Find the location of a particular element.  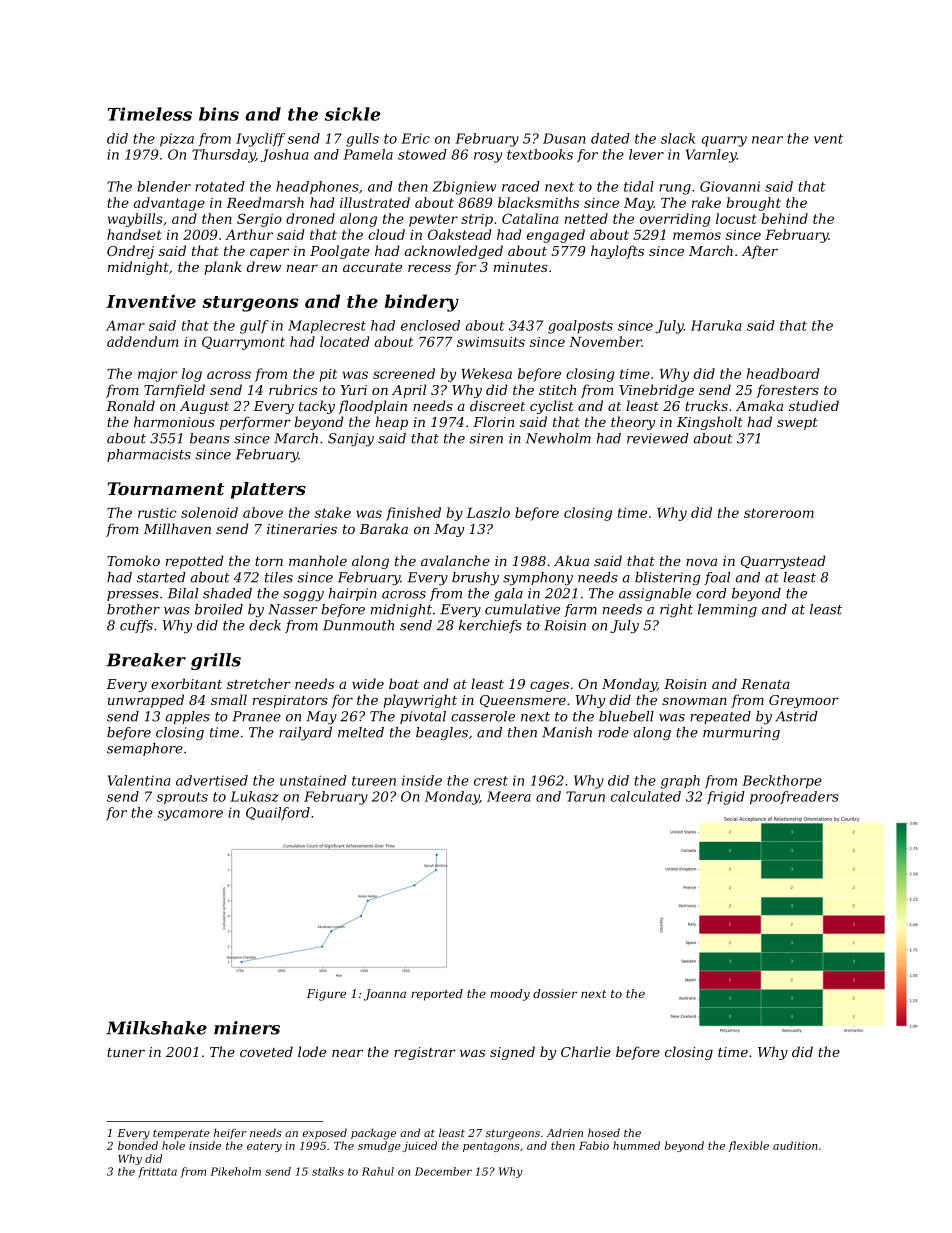

Milkshake is located at coordinates (156, 1028).
